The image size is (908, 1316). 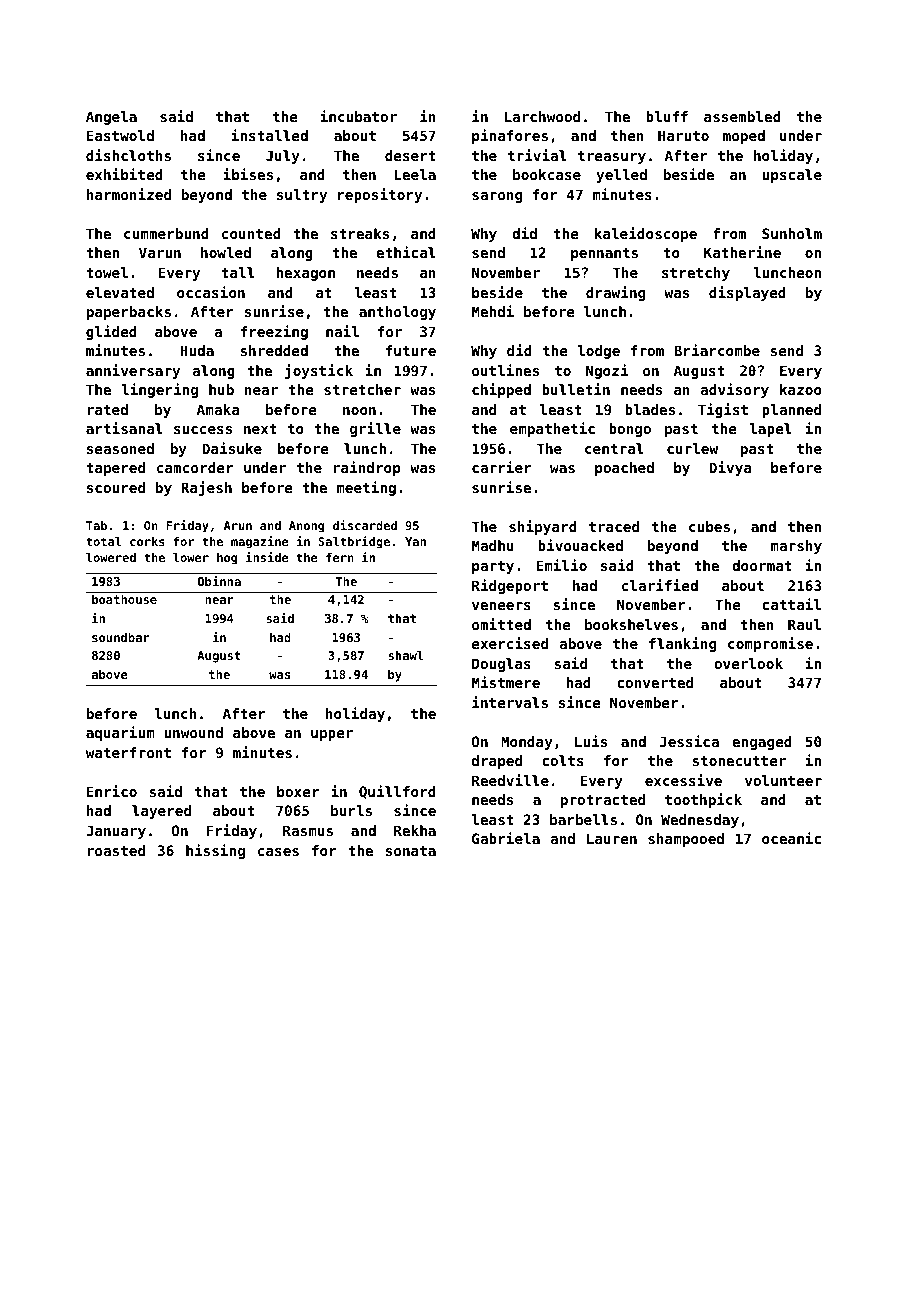 What do you see at coordinates (614, 526) in the image?
I see `traced` at bounding box center [614, 526].
